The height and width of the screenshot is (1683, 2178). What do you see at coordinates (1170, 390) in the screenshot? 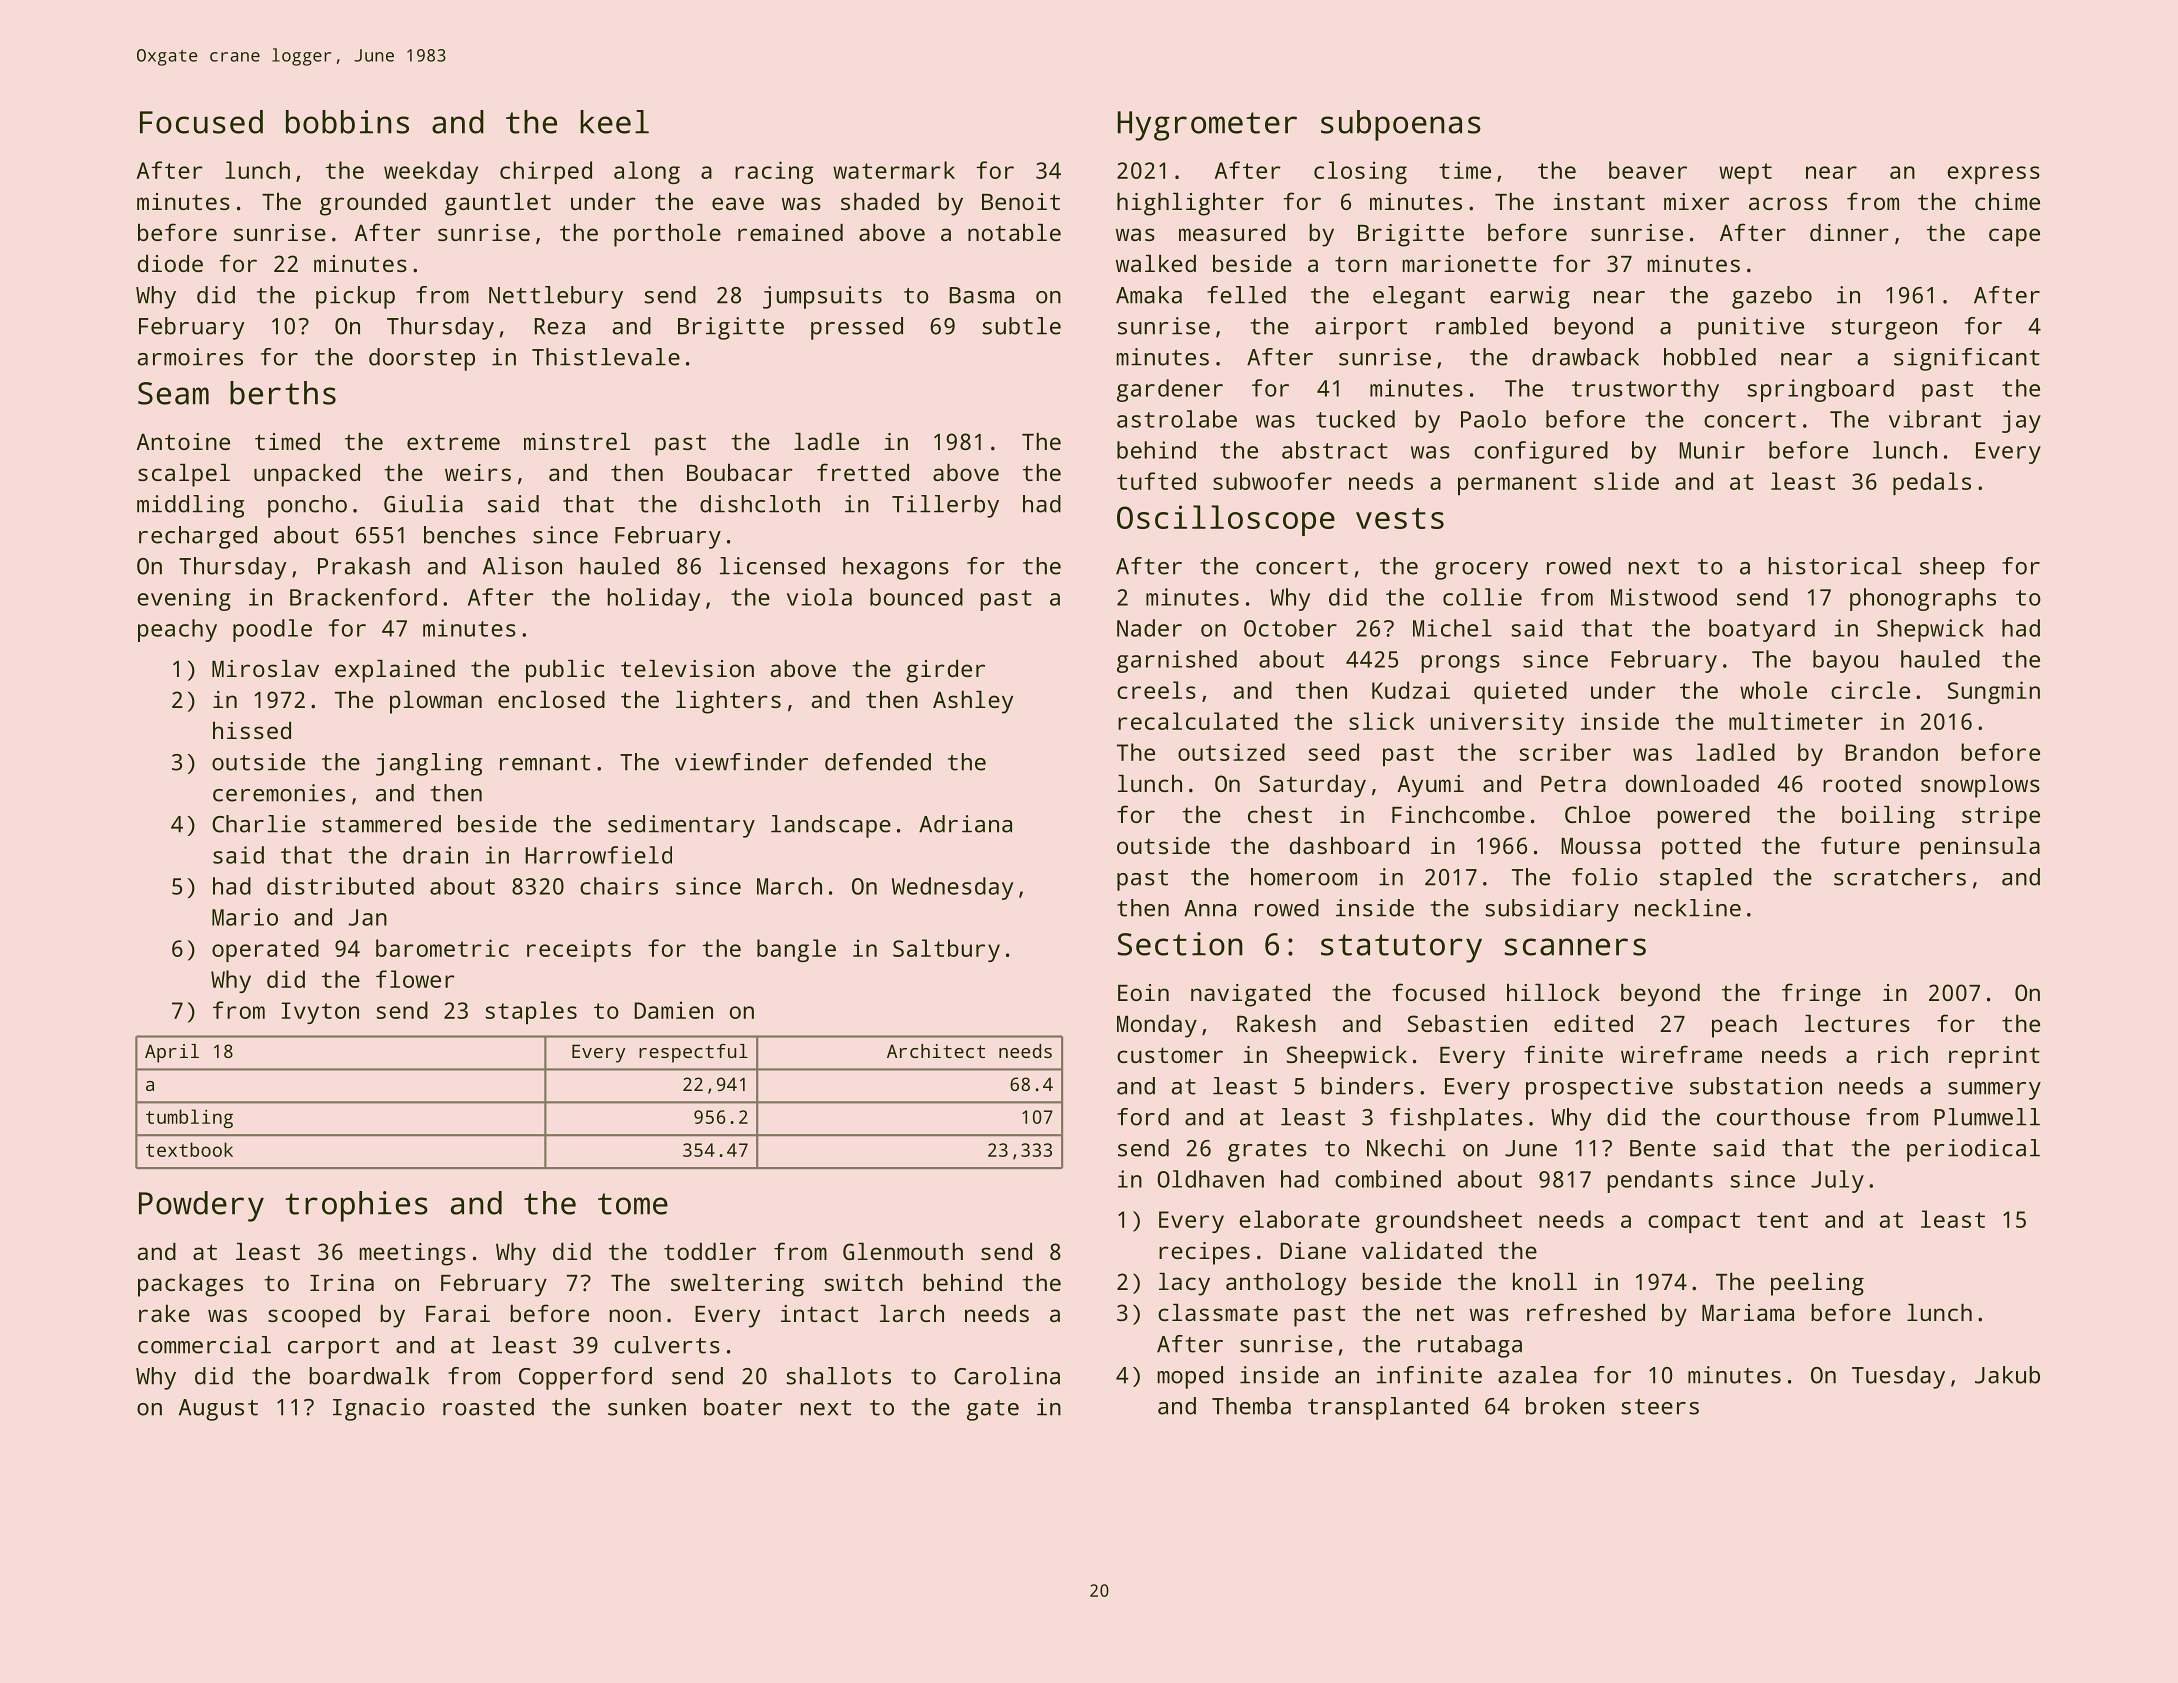
I see `gardener` at bounding box center [1170, 390].
